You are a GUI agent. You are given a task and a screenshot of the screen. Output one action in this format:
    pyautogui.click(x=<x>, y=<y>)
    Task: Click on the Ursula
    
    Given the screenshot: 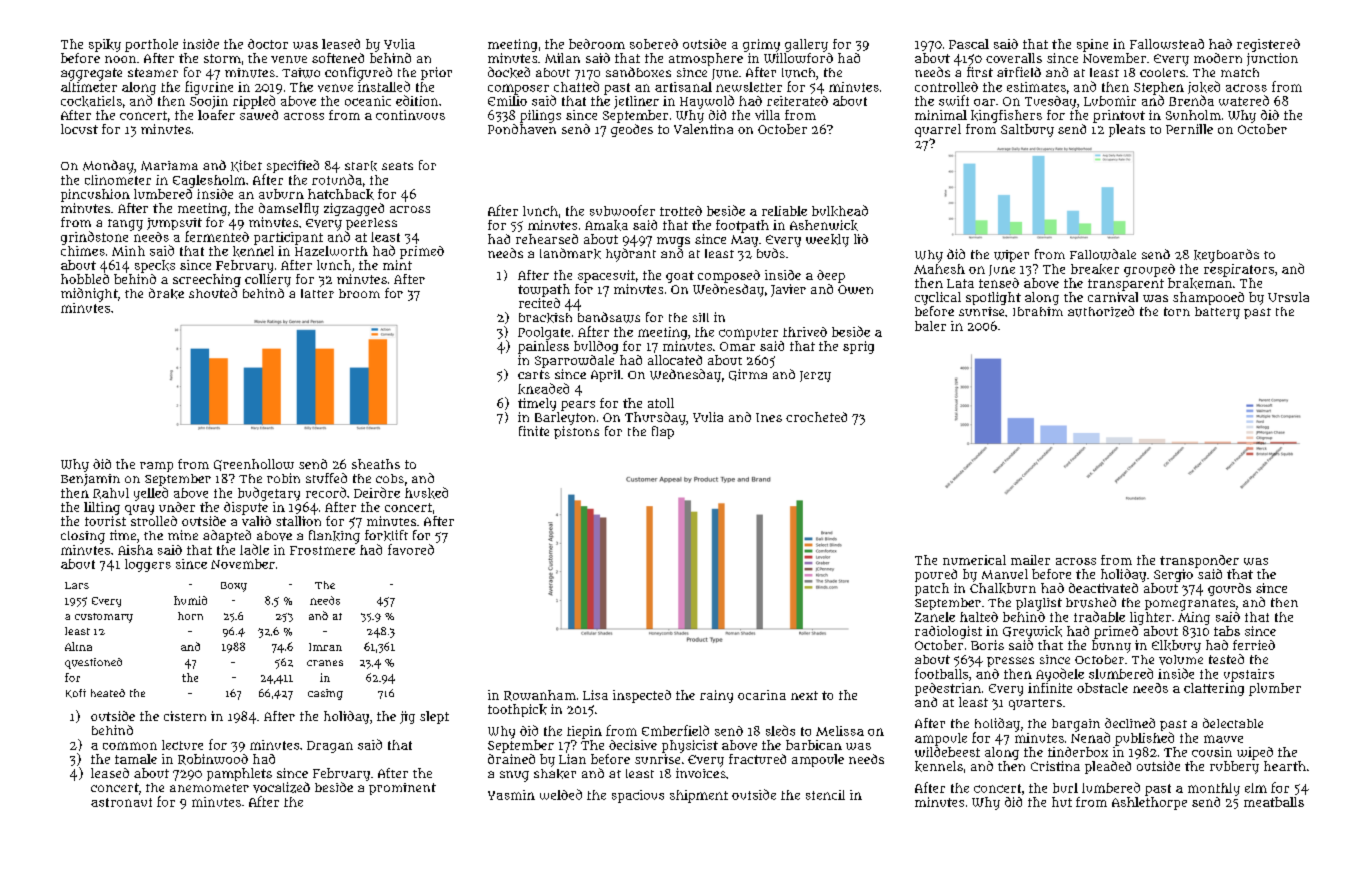 What is the action you would take?
    pyautogui.click(x=1288, y=297)
